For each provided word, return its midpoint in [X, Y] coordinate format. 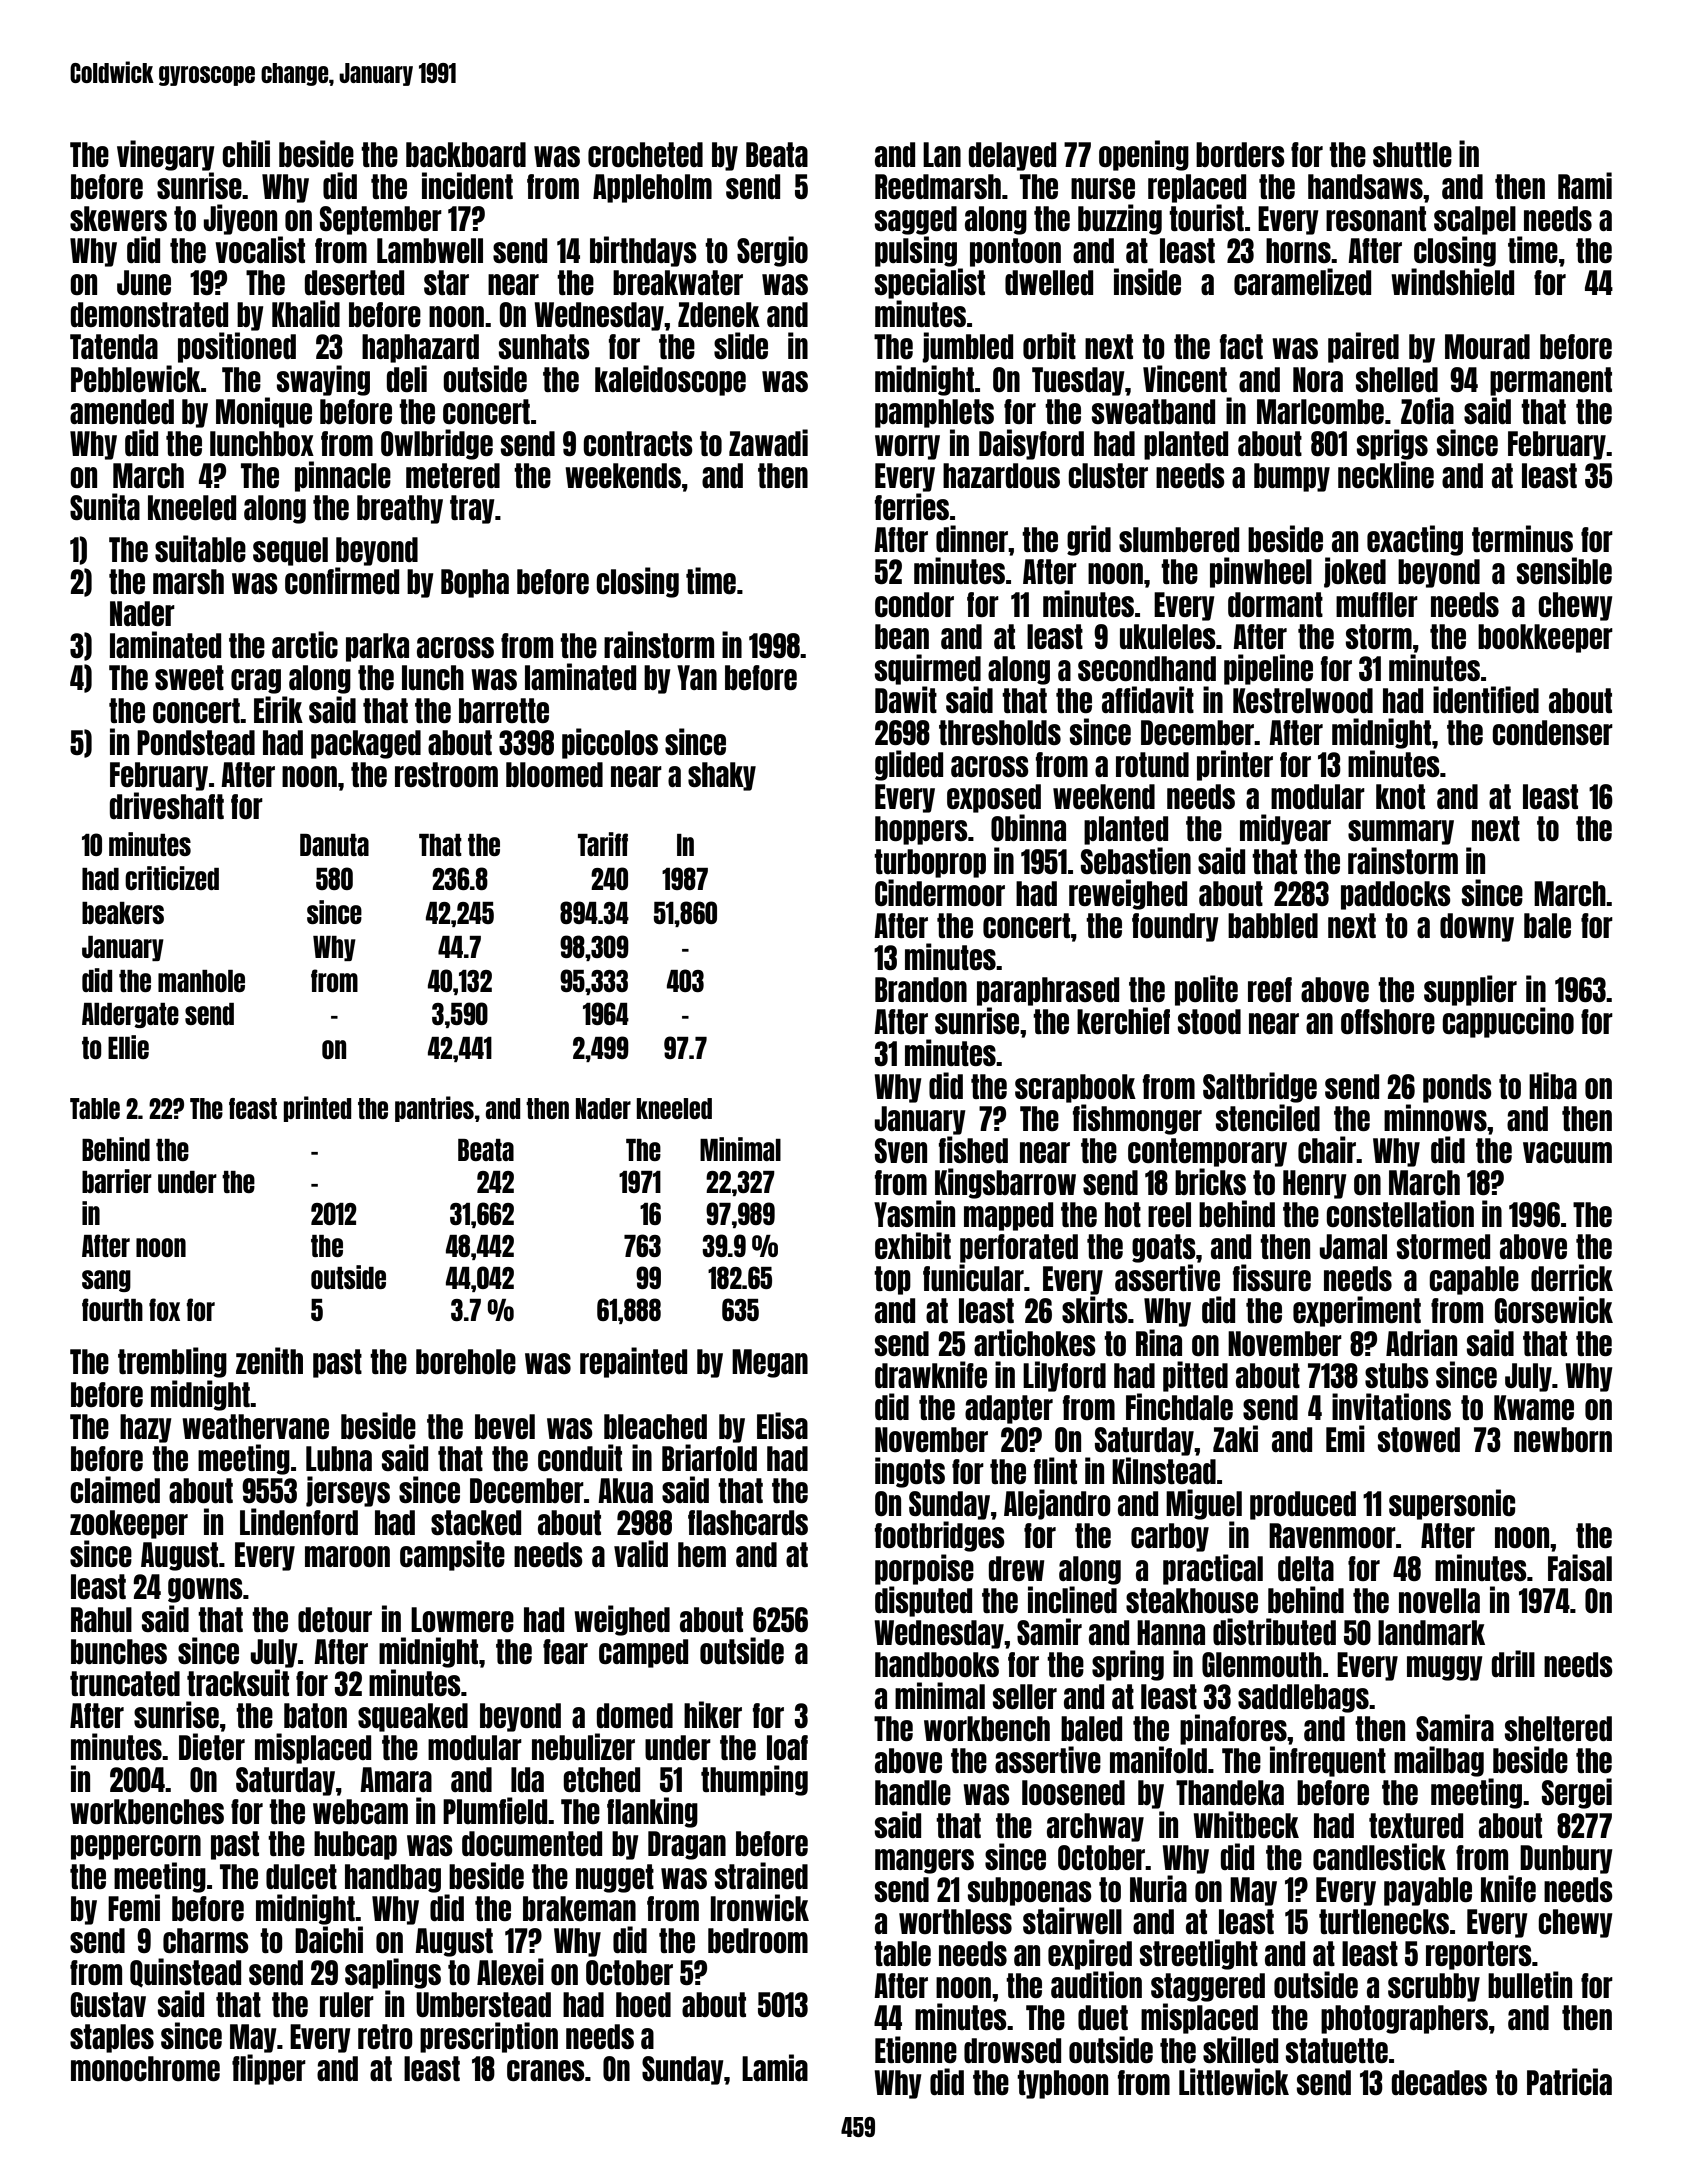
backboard [466, 154]
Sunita [105, 506]
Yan [697, 677]
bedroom [758, 1940]
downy [1477, 927]
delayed [1012, 156]
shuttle [1412, 154]
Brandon [921, 989]
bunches [119, 1651]
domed [635, 1715]
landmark [1431, 1632]
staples [112, 2038]
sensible [1564, 570]
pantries [434, 1109]
